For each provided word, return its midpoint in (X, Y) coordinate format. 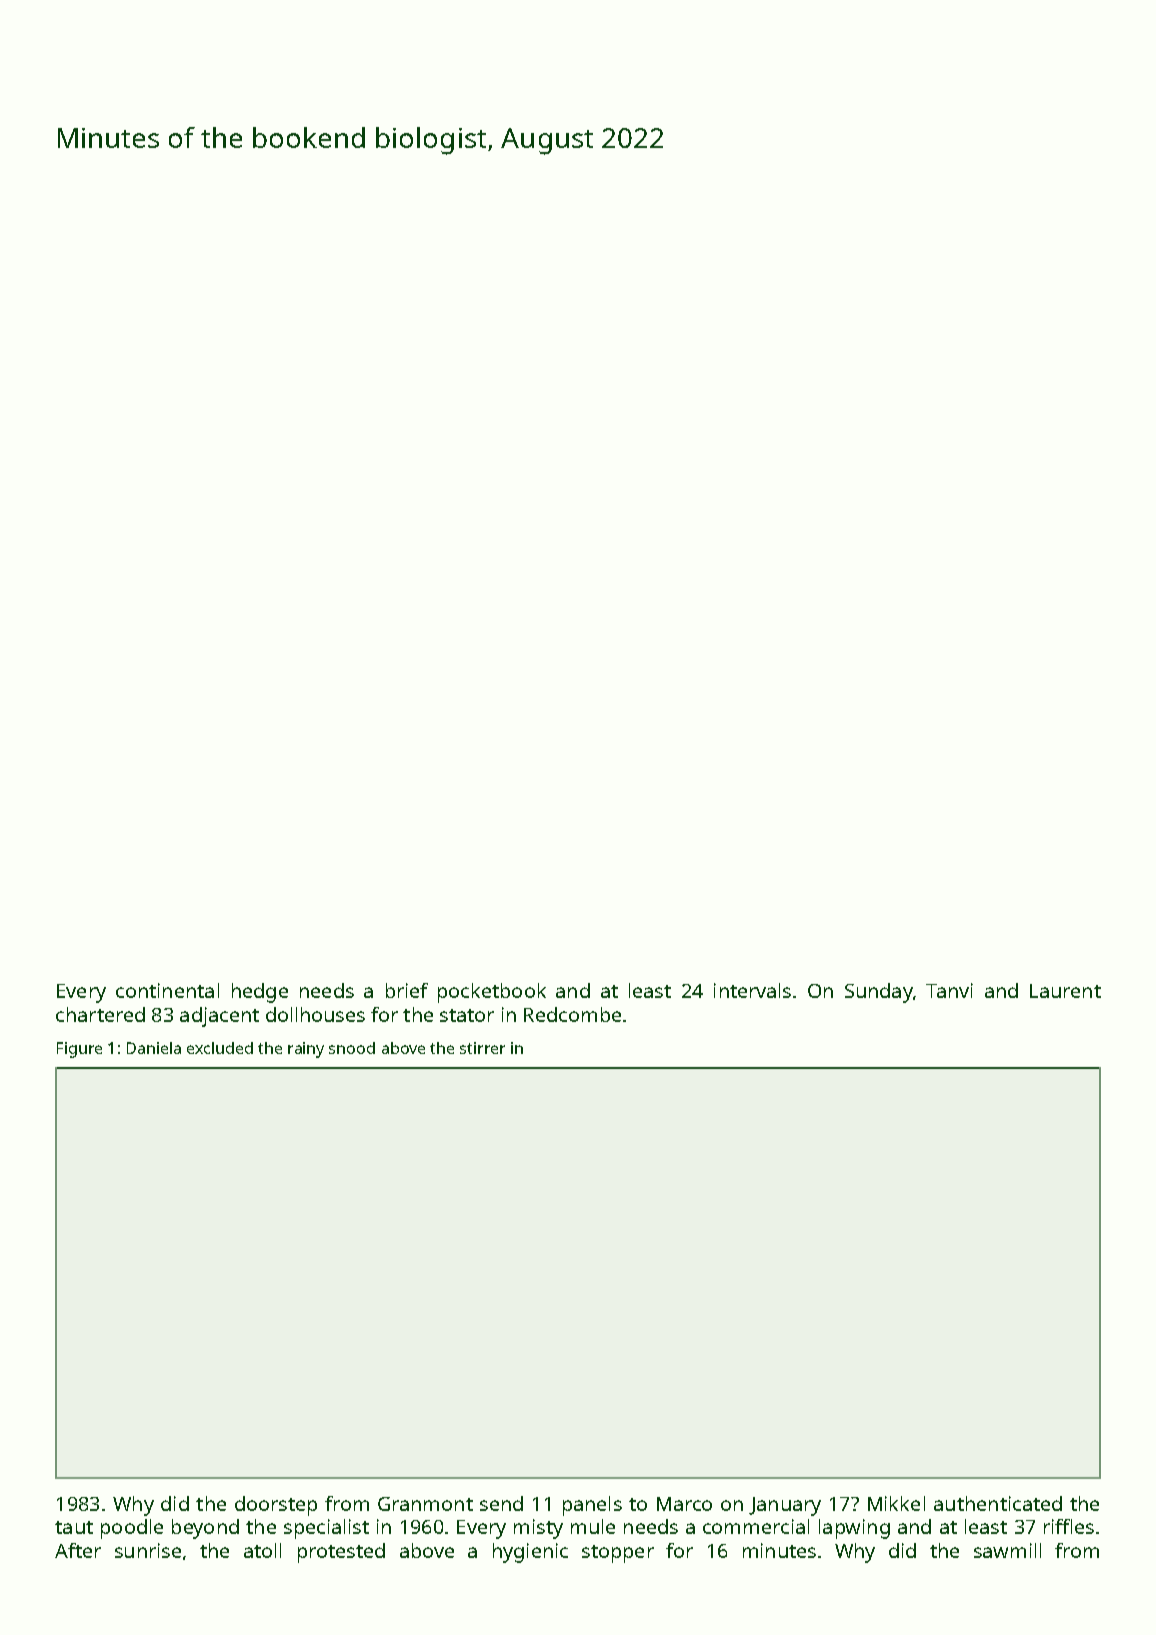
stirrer (482, 1048)
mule (593, 1526)
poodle (132, 1529)
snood (352, 1048)
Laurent (1065, 991)
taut (74, 1527)
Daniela (154, 1048)
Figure (79, 1050)
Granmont (425, 1504)
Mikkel (896, 1503)
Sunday (879, 993)
